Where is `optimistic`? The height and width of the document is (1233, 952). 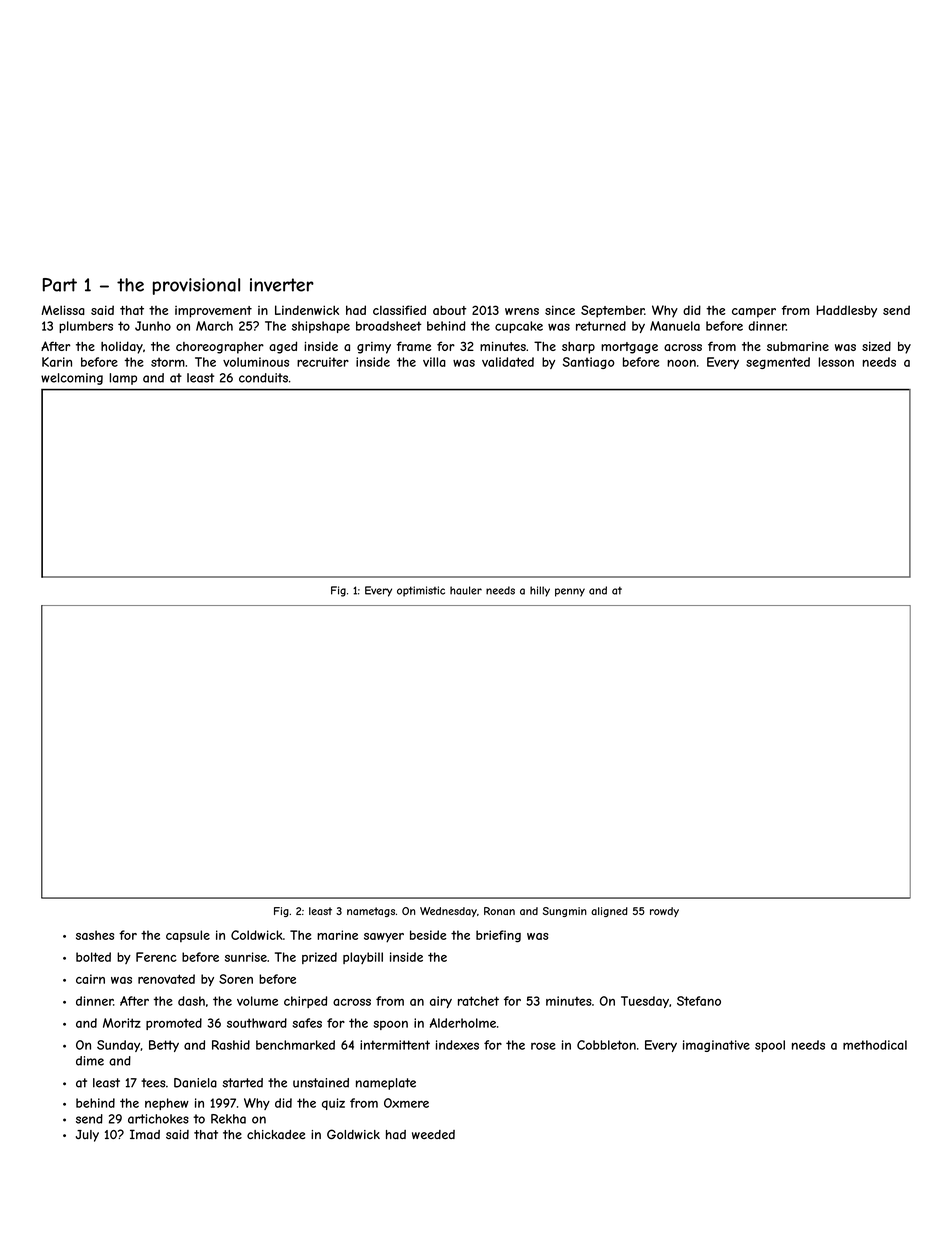 optimistic is located at coordinates (421, 591).
